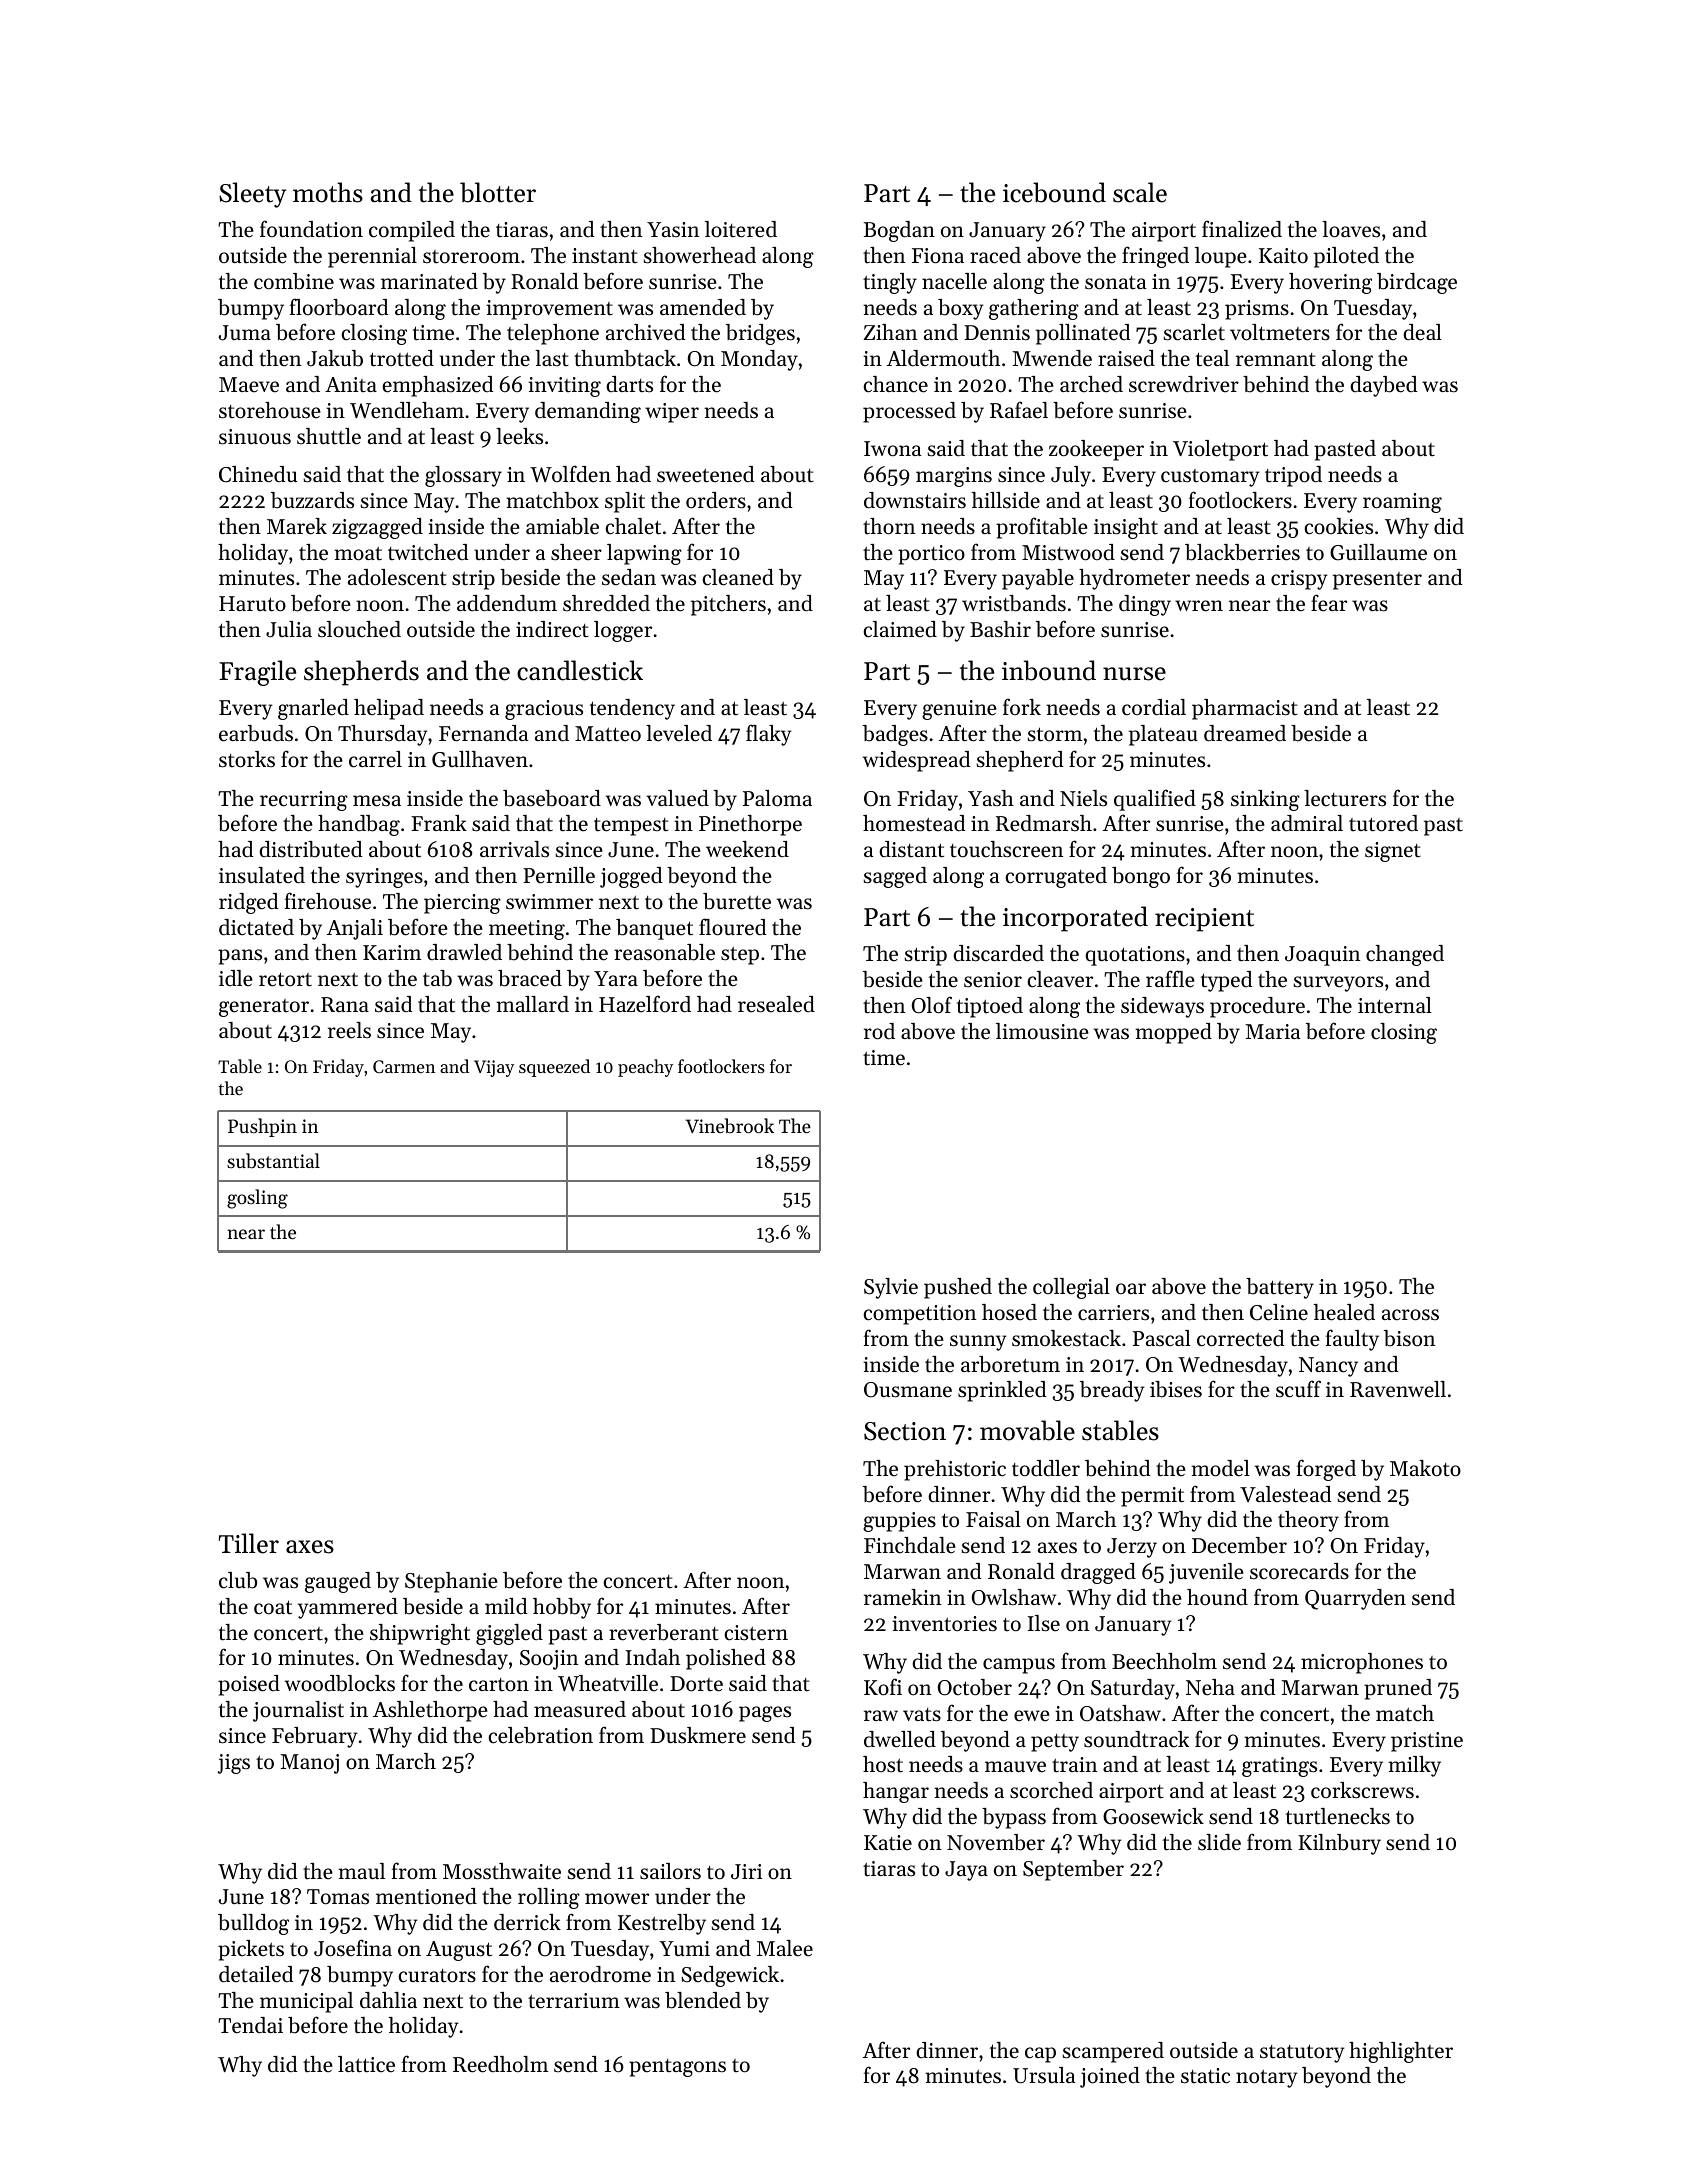  What do you see at coordinates (677, 2068) in the screenshot?
I see `pentagons` at bounding box center [677, 2068].
